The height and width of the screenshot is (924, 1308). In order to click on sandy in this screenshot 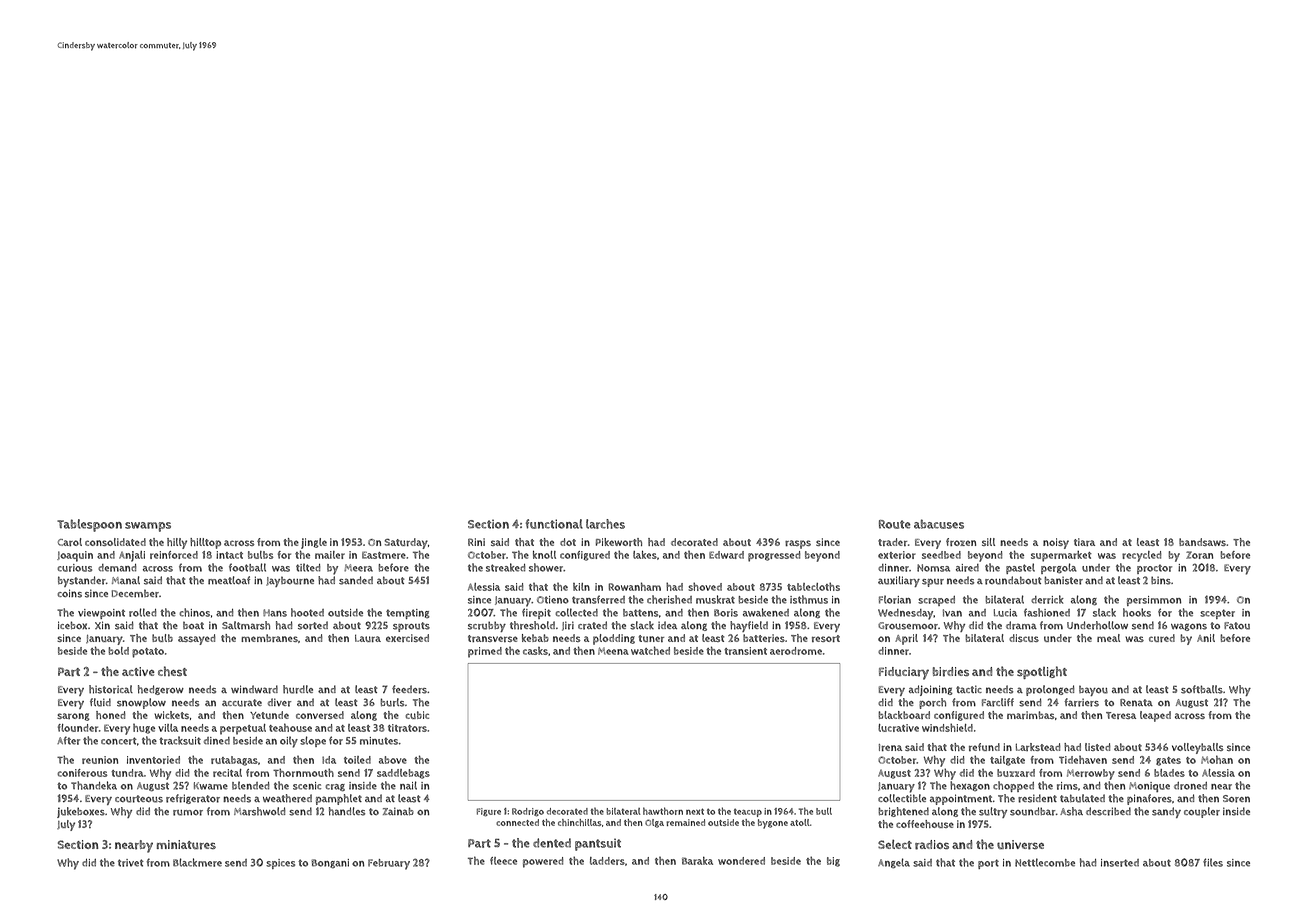, I will do `click(1166, 812)`.
